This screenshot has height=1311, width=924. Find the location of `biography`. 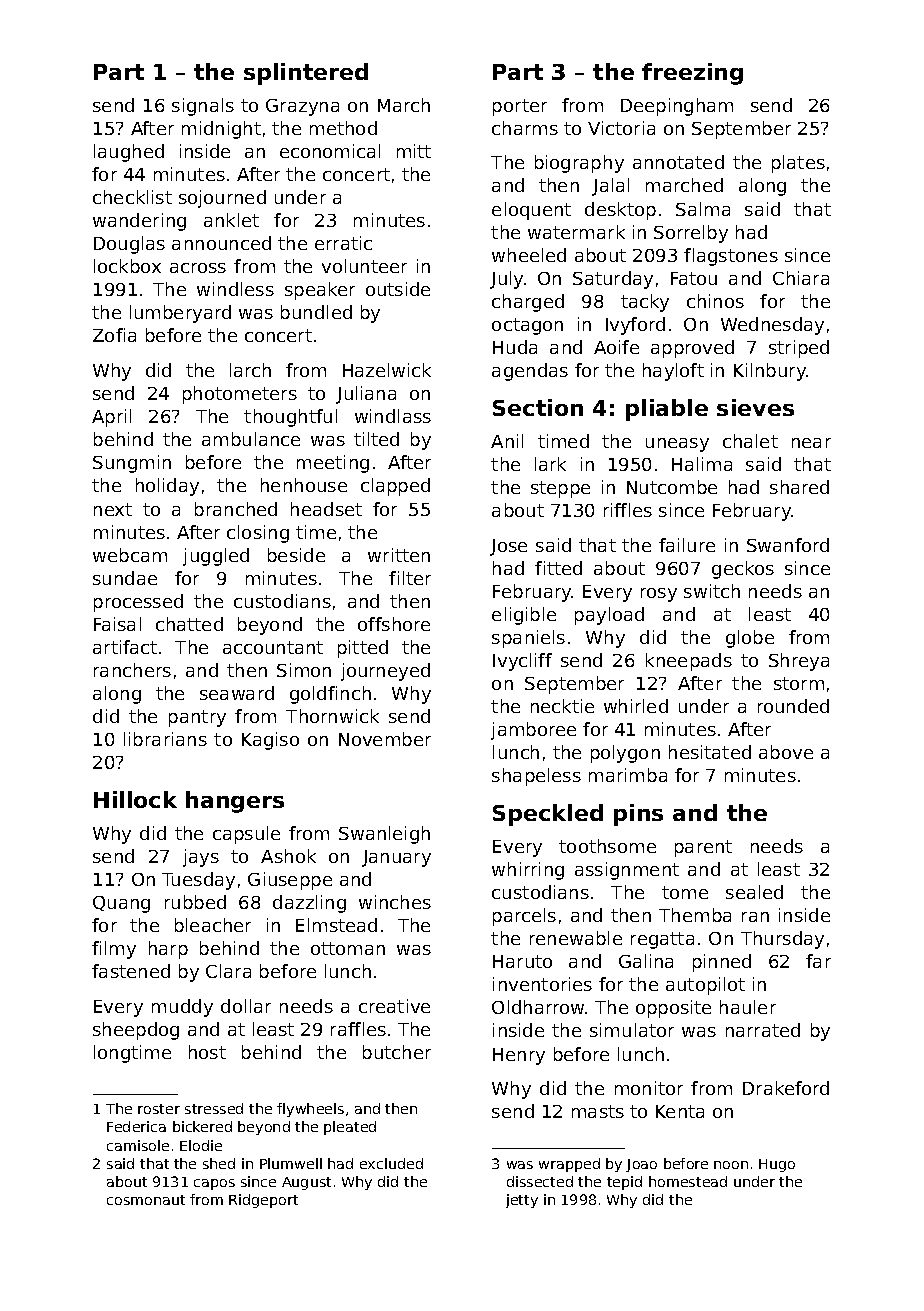

biography is located at coordinates (579, 164).
